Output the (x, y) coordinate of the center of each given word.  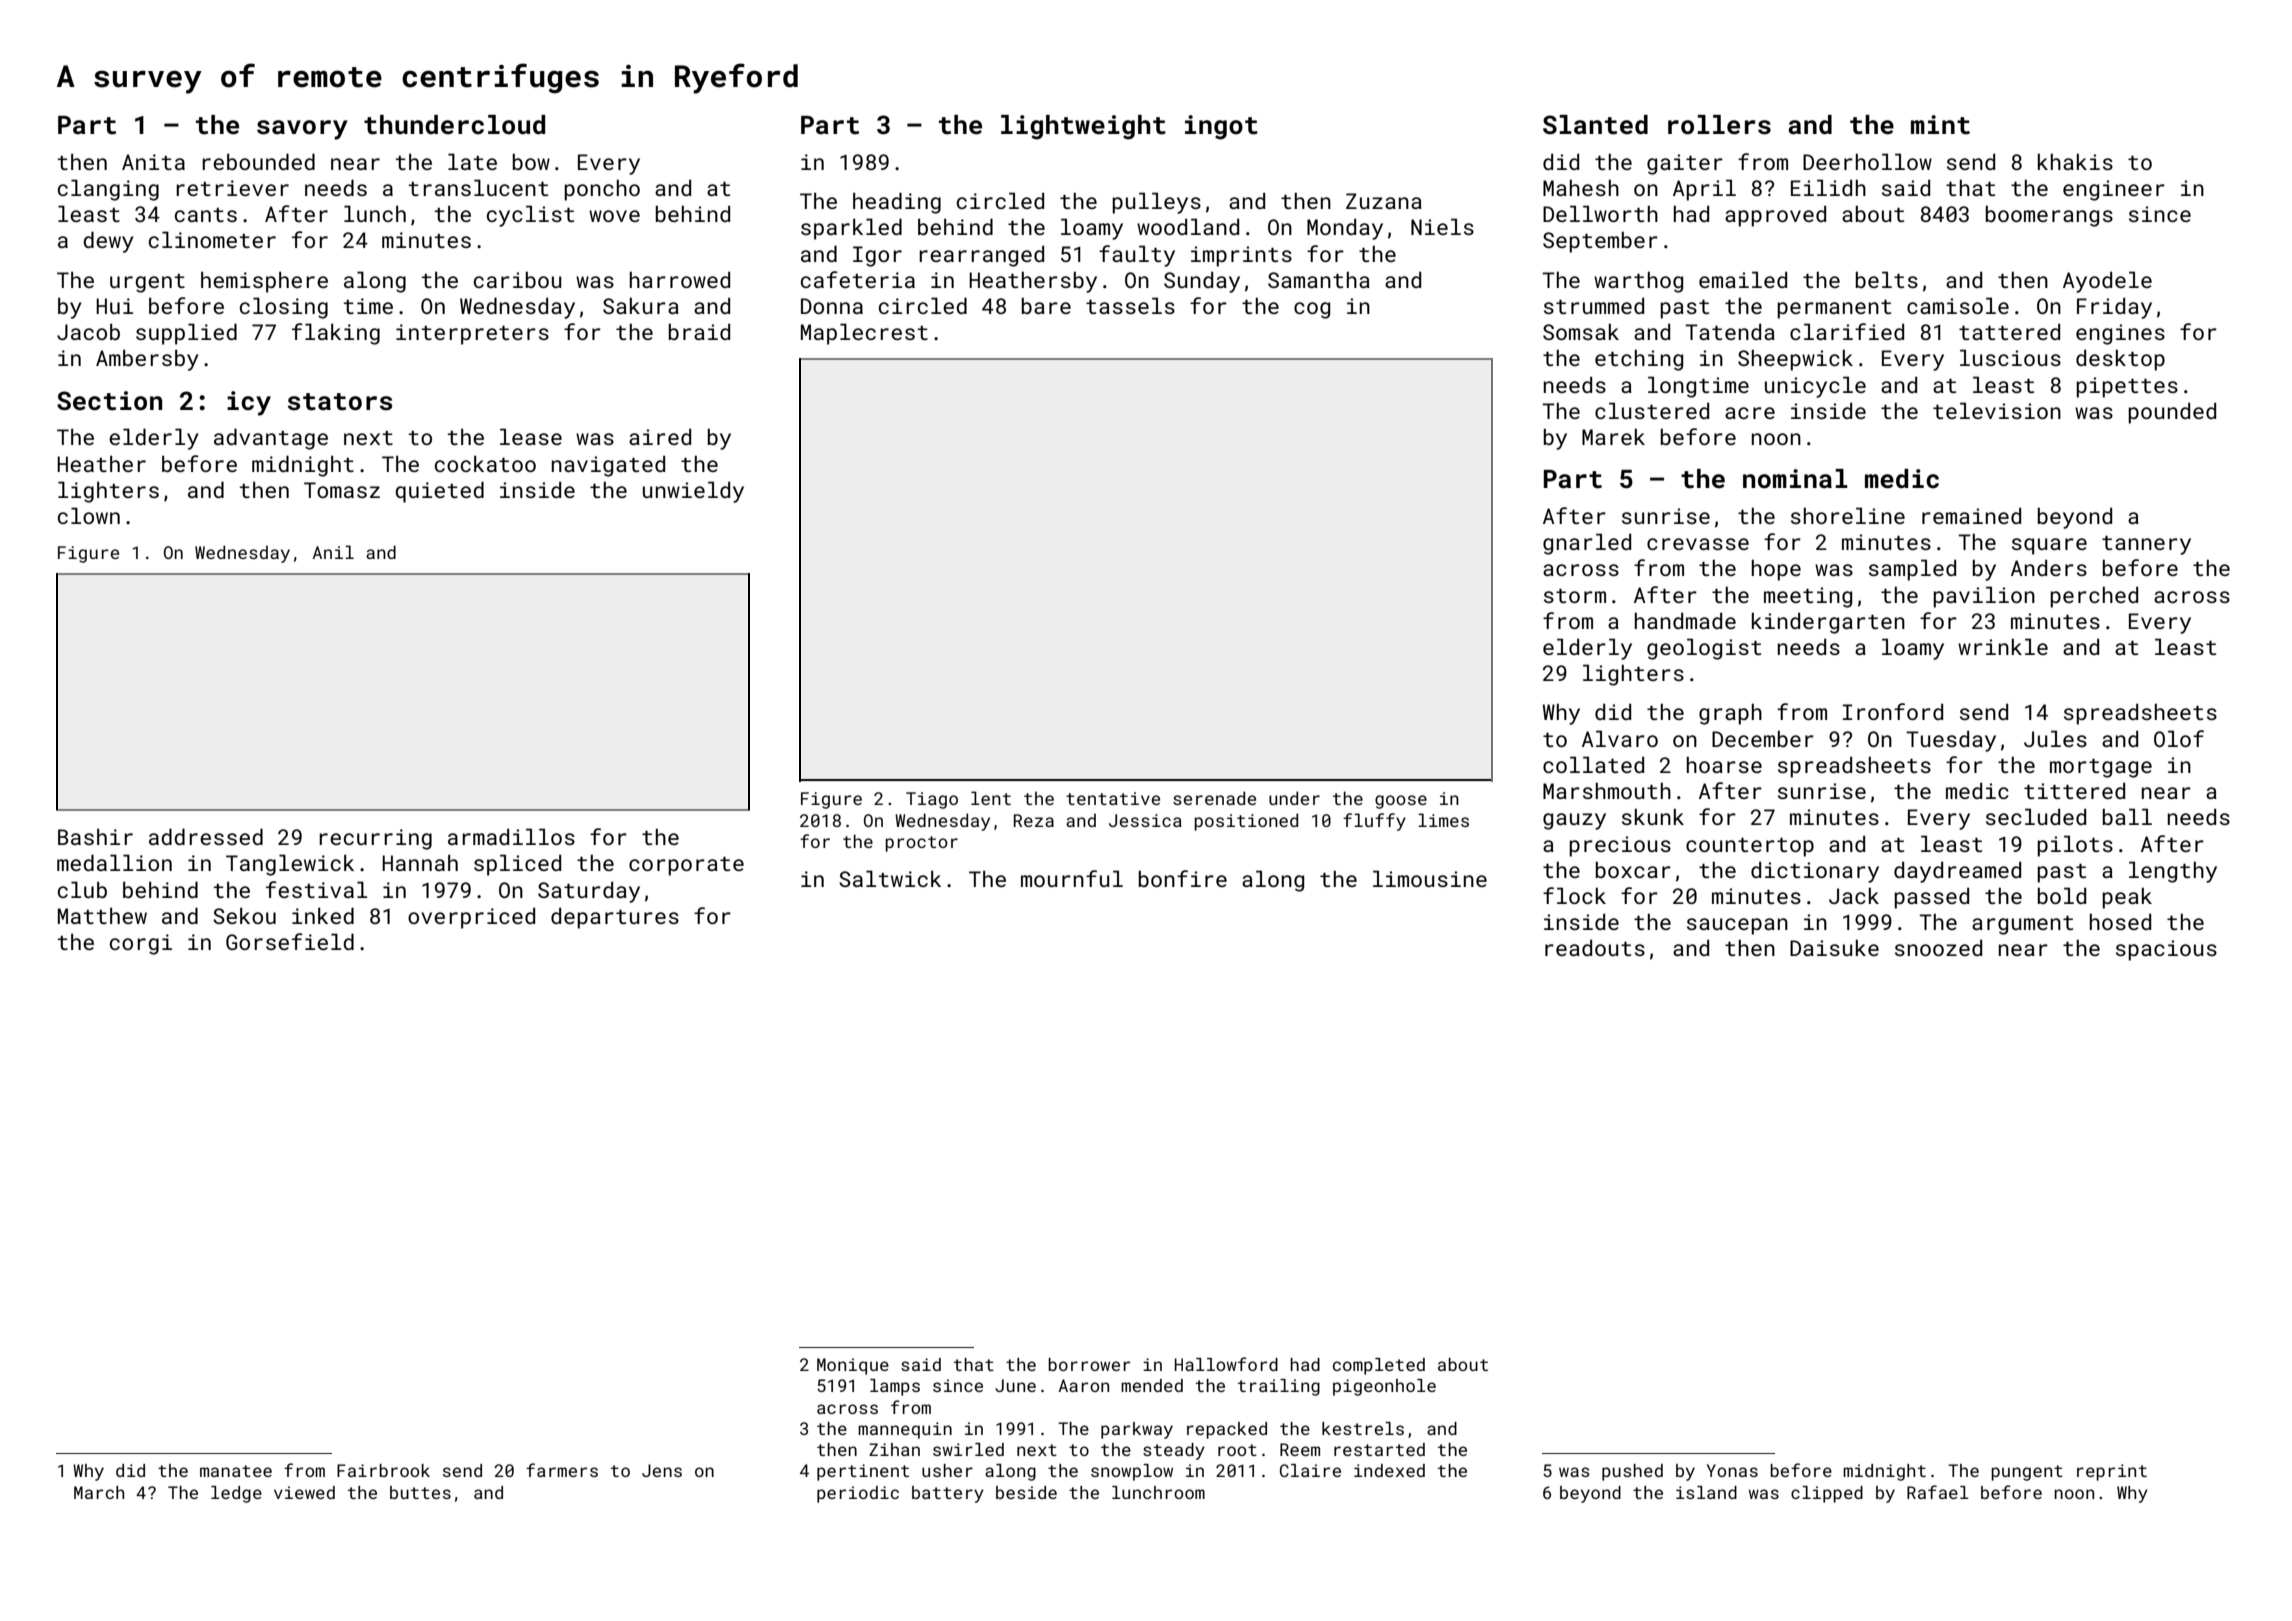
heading (897, 203)
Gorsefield (290, 941)
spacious (2166, 950)
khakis (2075, 161)
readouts (1595, 947)
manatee (236, 1471)
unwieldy (693, 492)
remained (1971, 515)
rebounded (258, 161)
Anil (333, 552)
